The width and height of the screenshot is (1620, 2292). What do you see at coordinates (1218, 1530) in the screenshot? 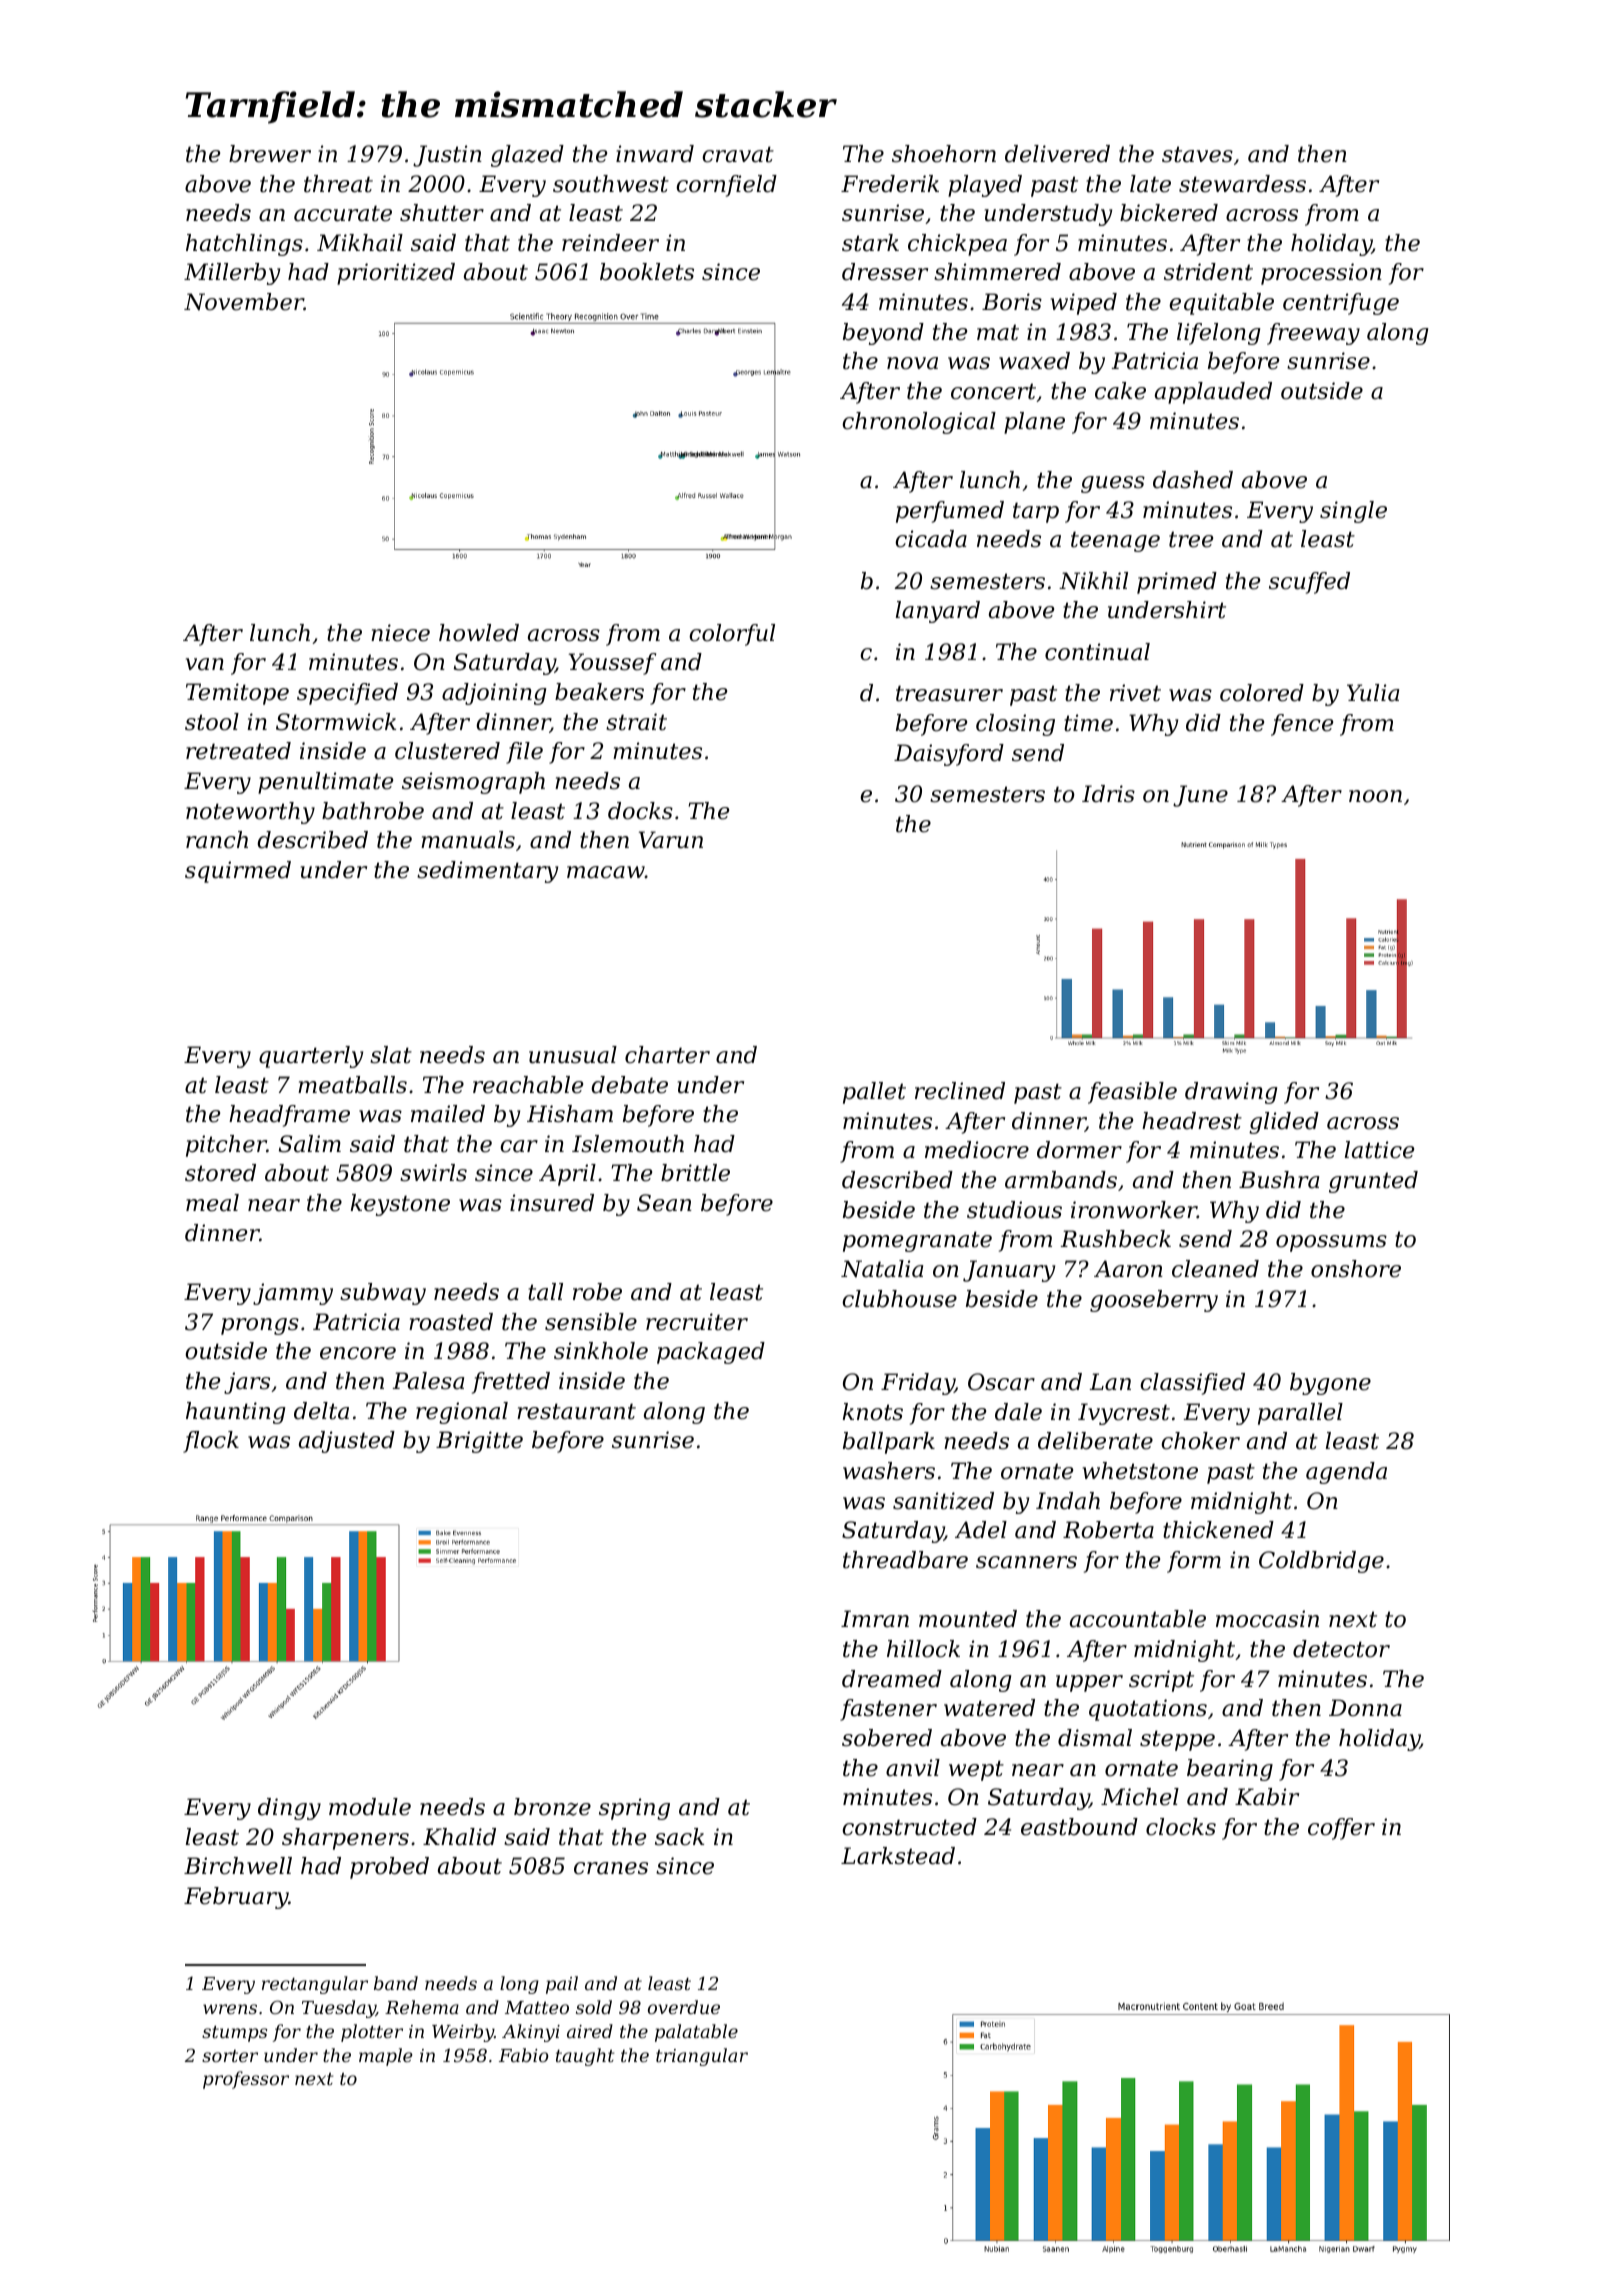
I see `thickened` at bounding box center [1218, 1530].
